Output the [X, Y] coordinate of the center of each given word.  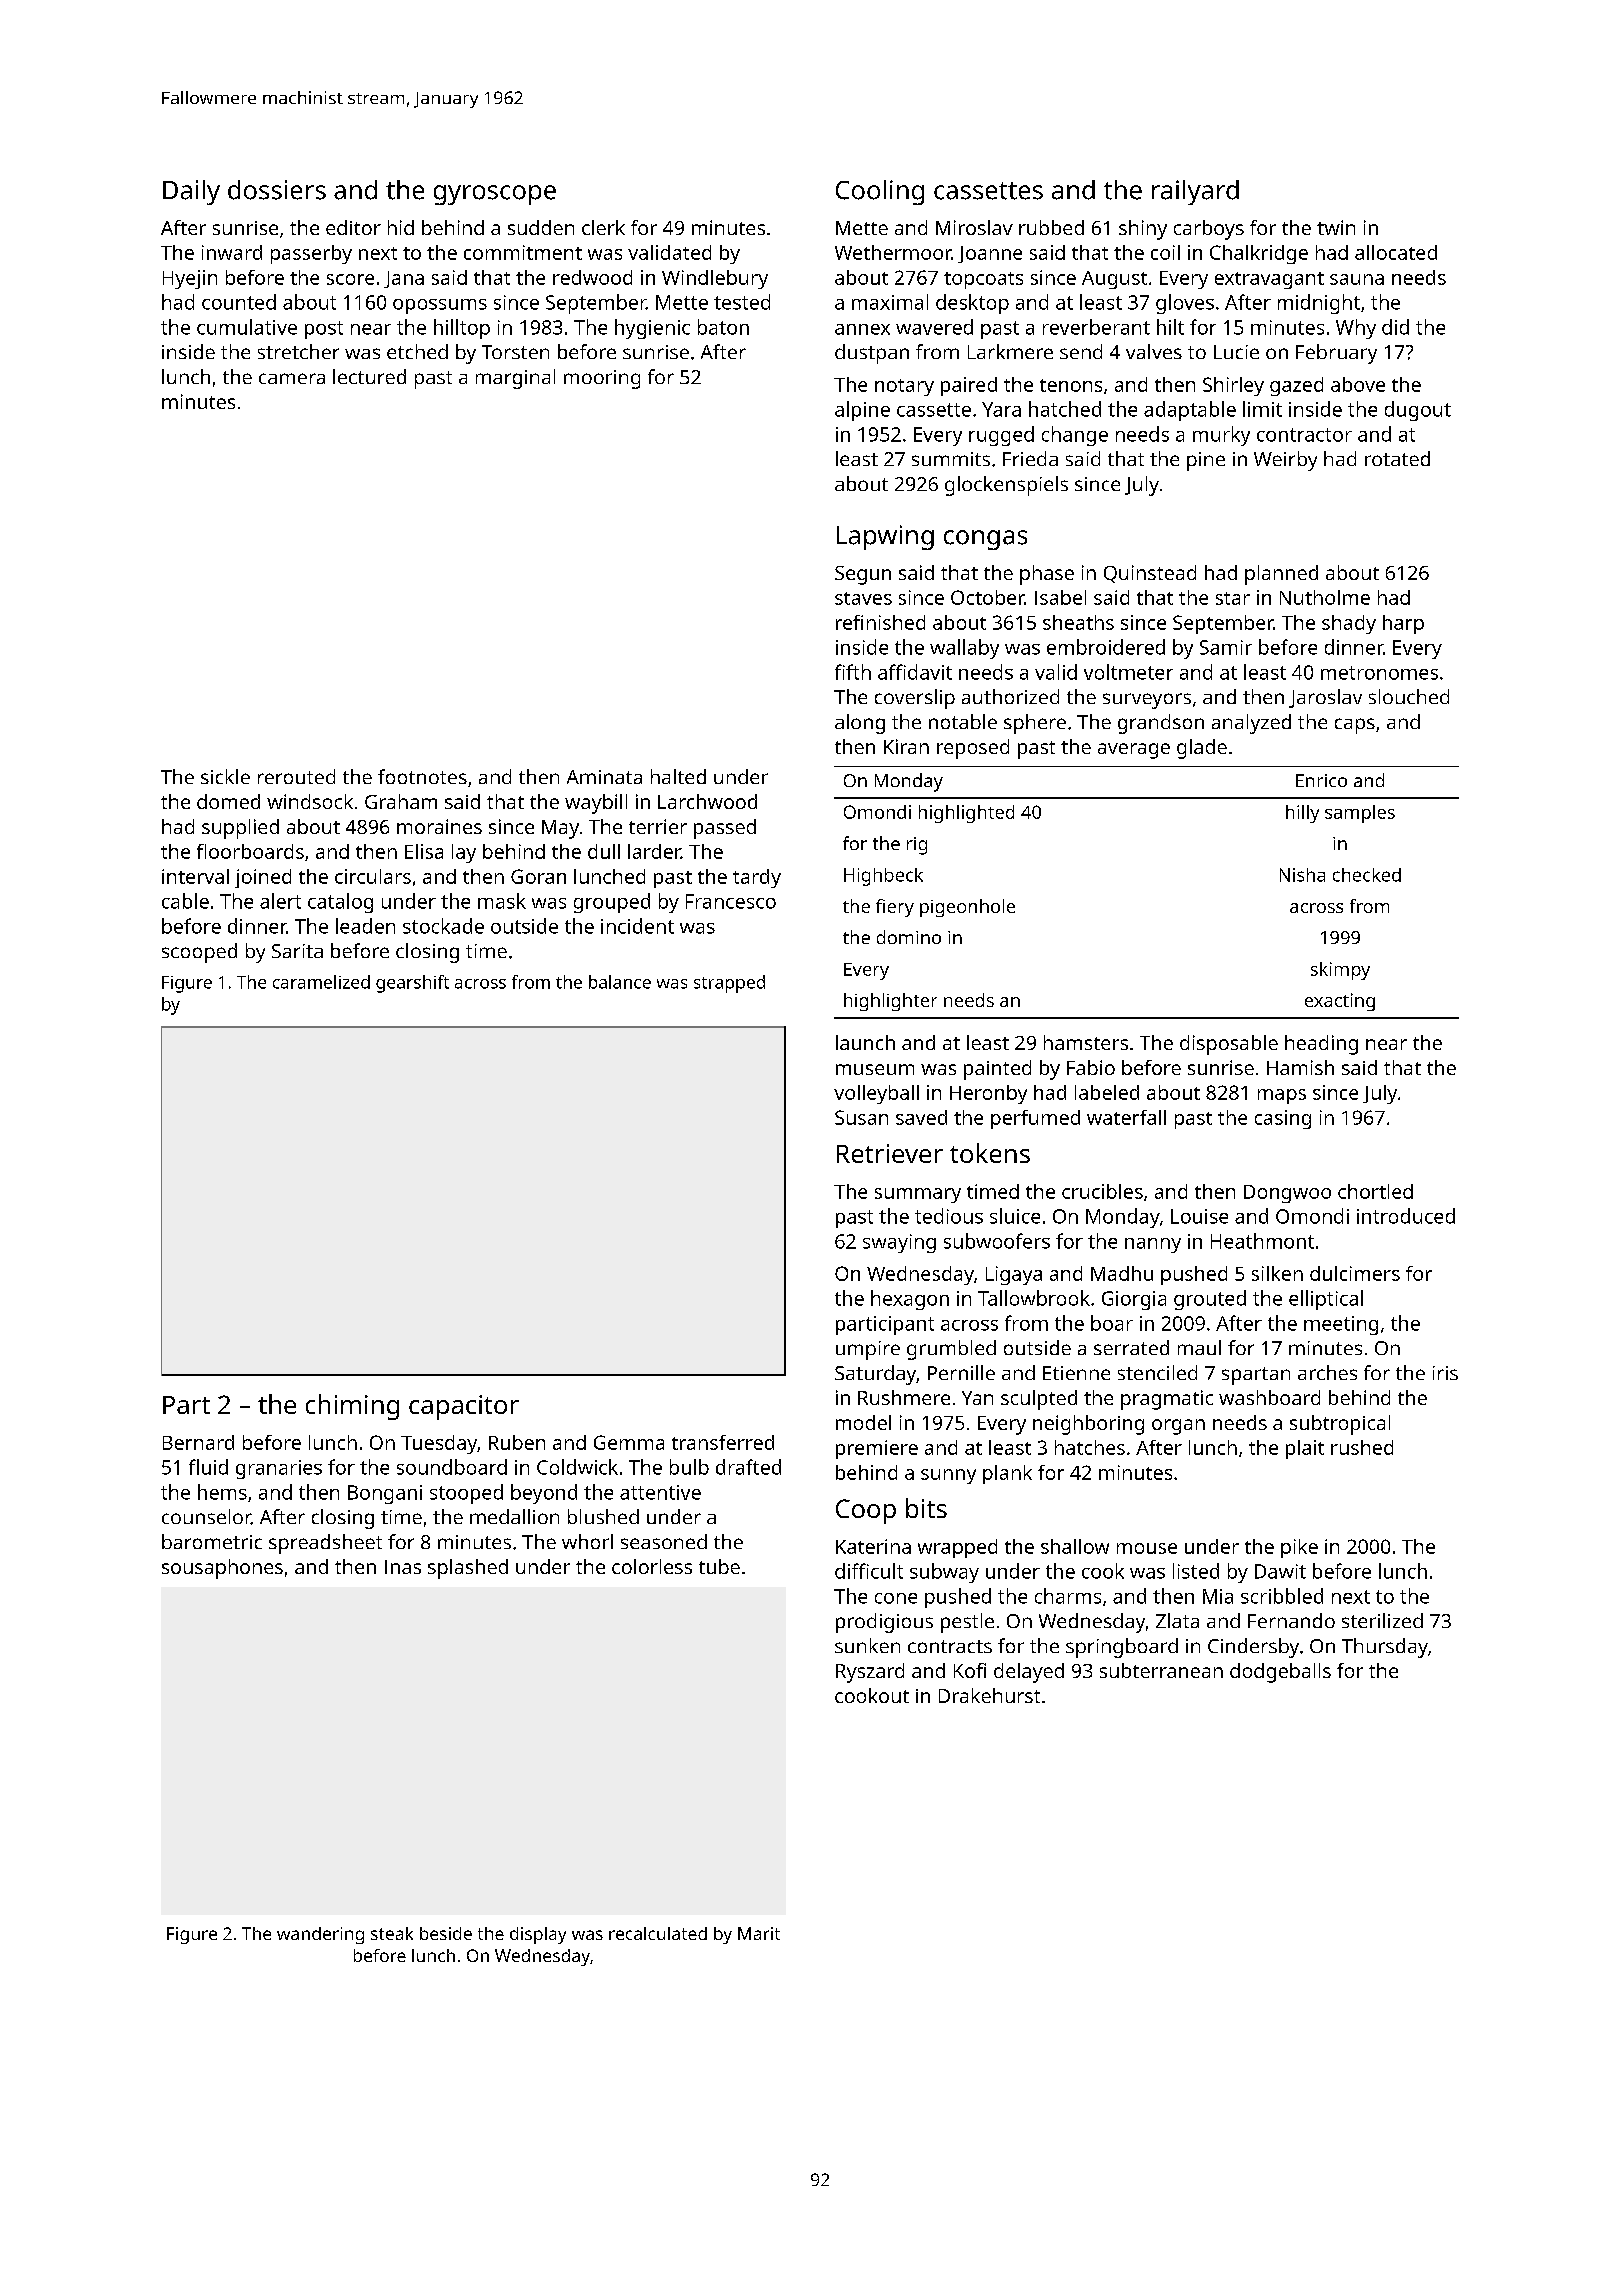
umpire [868, 1350]
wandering [320, 1935]
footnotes [422, 776]
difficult [869, 1571]
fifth [853, 672]
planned [1281, 575]
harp [1403, 624]
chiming [352, 1407]
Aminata [604, 777]
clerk [603, 227]
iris [1445, 1373]
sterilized [1382, 1620]
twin [1336, 227]
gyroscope [495, 195]
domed [228, 801]
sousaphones [222, 1569]
